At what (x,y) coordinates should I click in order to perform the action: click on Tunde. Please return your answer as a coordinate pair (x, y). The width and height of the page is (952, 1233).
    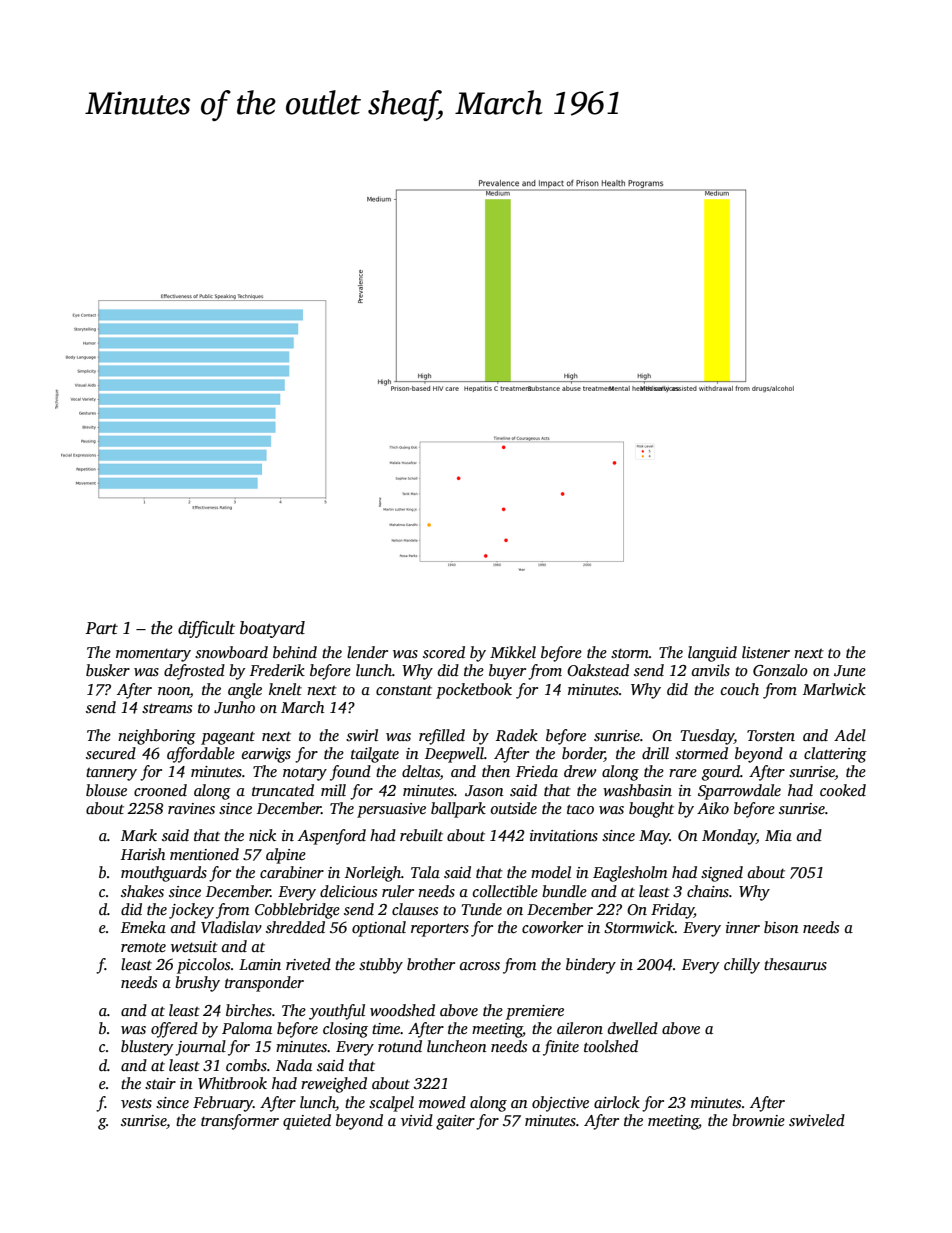
    Looking at the image, I should click on (482, 909).
